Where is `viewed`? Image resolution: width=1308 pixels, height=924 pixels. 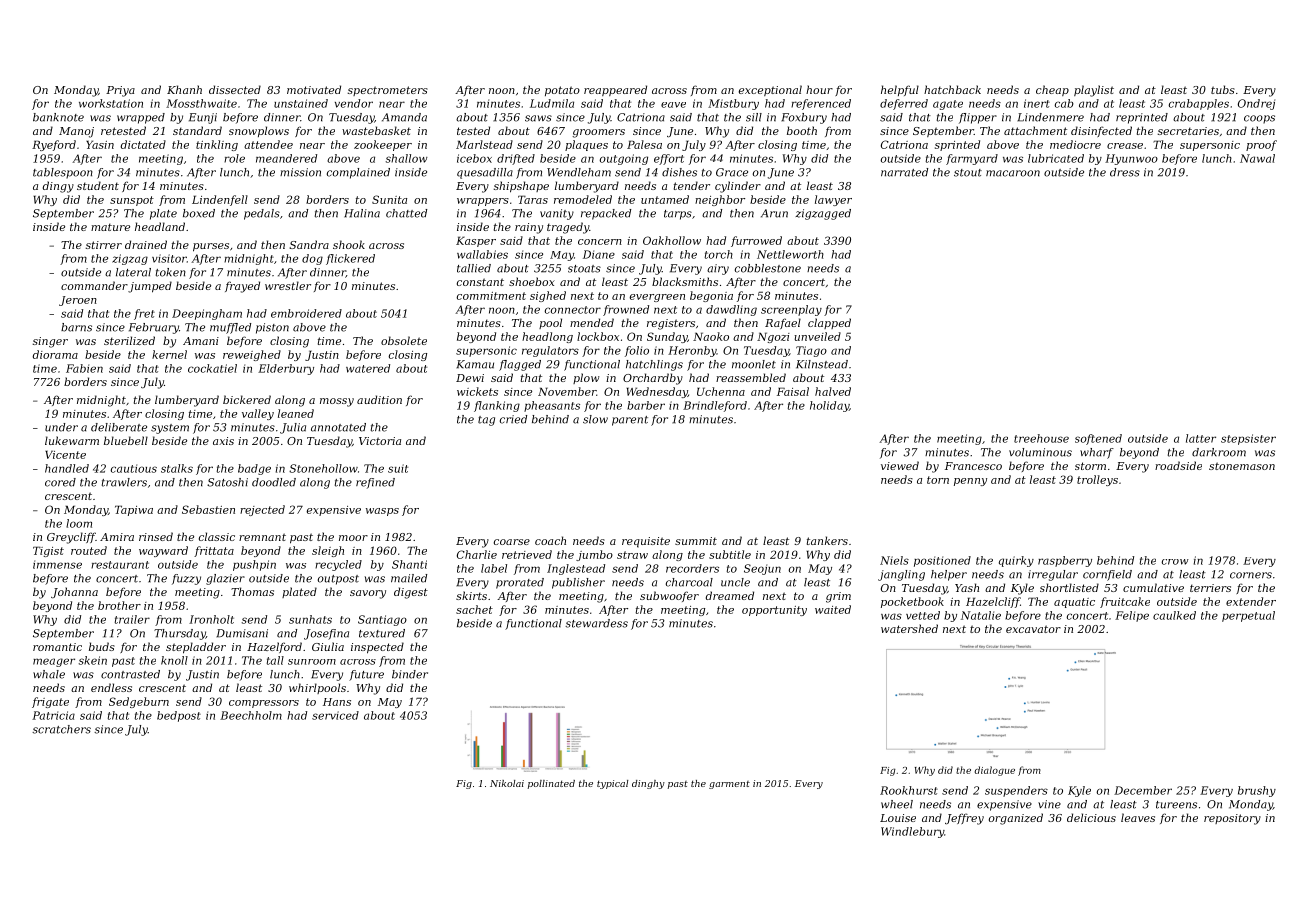 viewed is located at coordinates (900, 465).
